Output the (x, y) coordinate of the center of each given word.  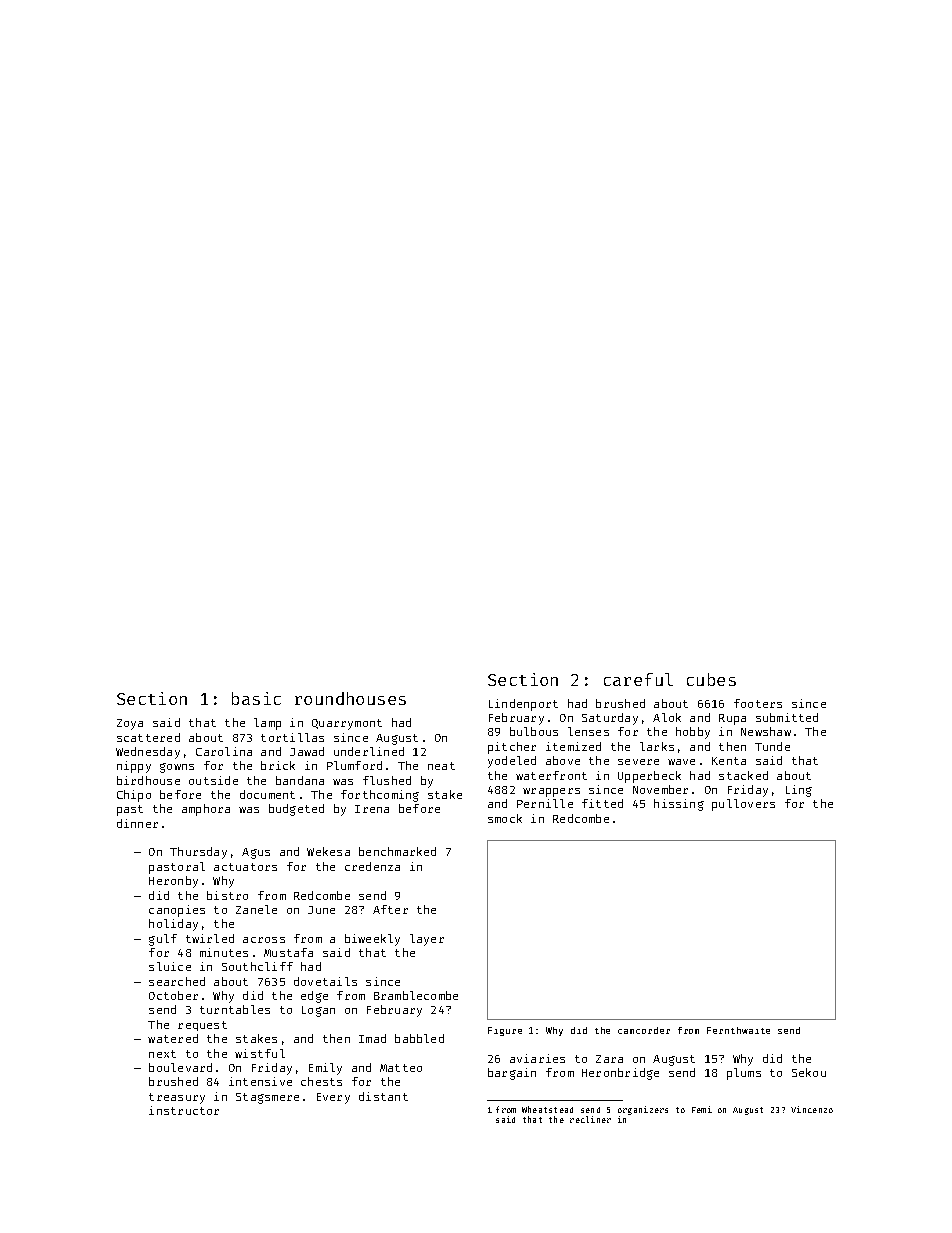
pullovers (743, 805)
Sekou (809, 1072)
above (563, 760)
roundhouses (350, 698)
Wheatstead (547, 1109)
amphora (206, 810)
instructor (184, 1110)
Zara (609, 1059)
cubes (711, 679)
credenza (372, 866)
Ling (799, 791)
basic (256, 698)
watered (173, 1038)
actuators (245, 867)
